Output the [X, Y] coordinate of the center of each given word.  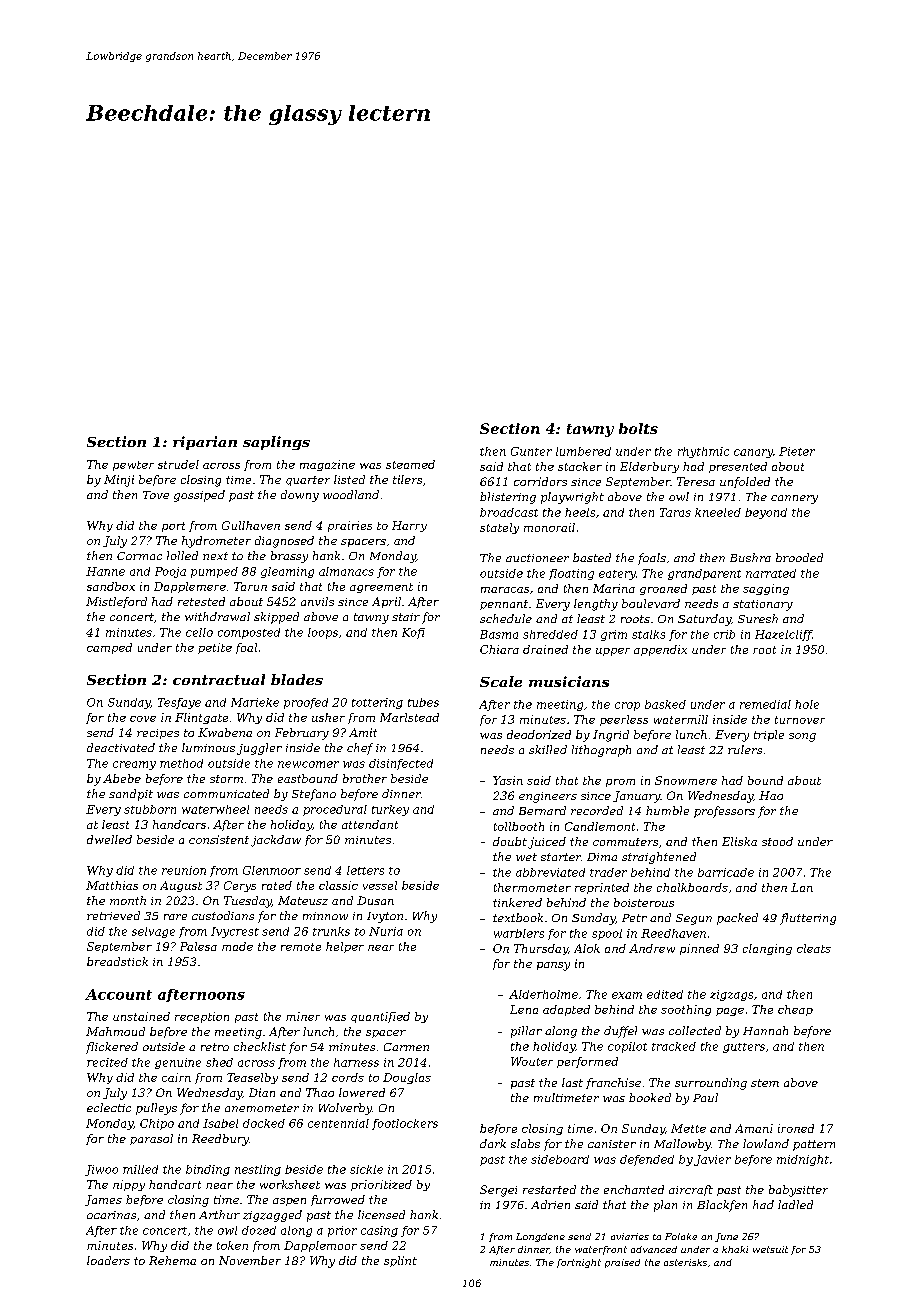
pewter [133, 466]
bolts [638, 428]
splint [400, 1261]
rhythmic [703, 452]
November [250, 1260]
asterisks [685, 1262]
